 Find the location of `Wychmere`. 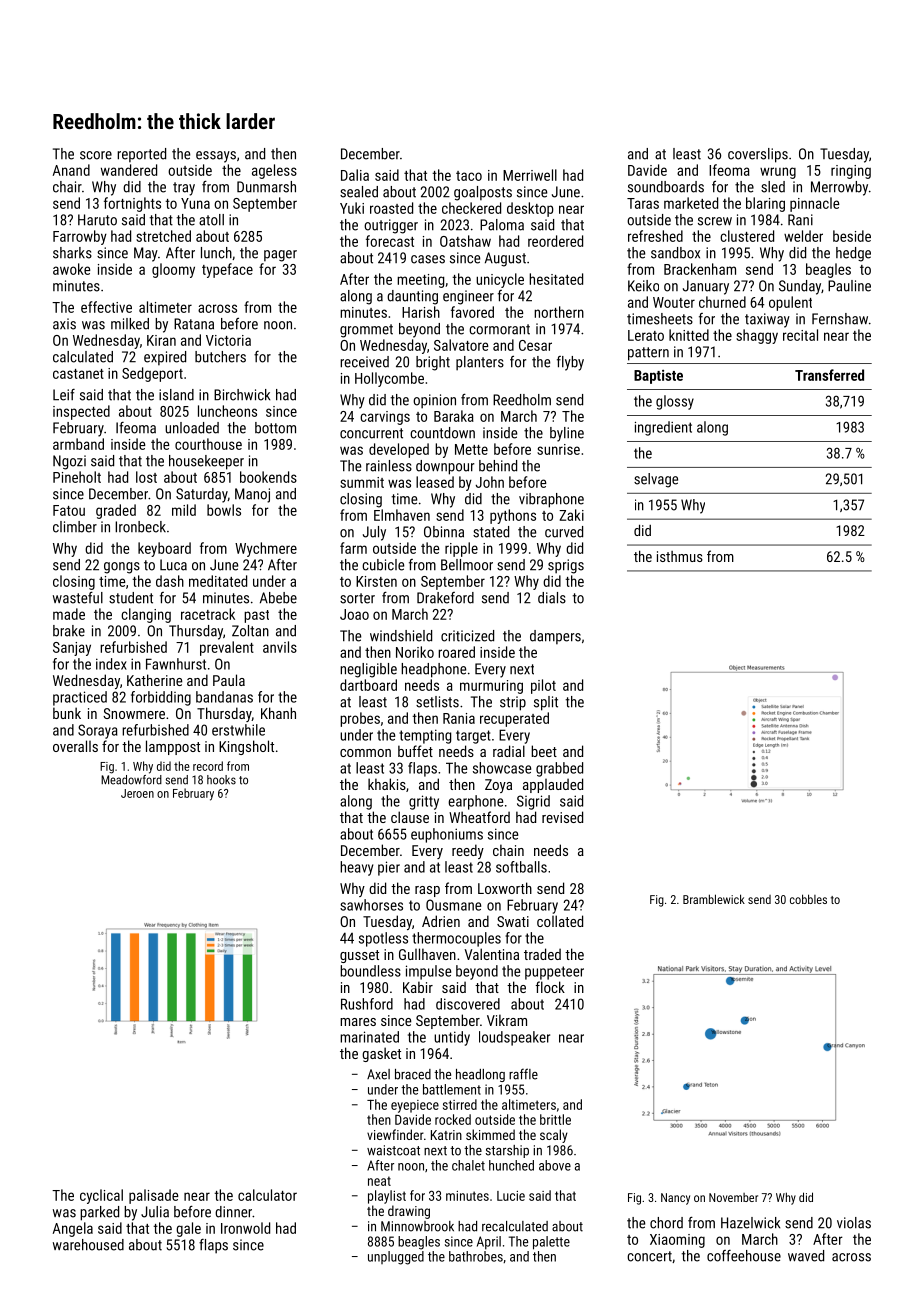

Wychmere is located at coordinates (266, 549).
